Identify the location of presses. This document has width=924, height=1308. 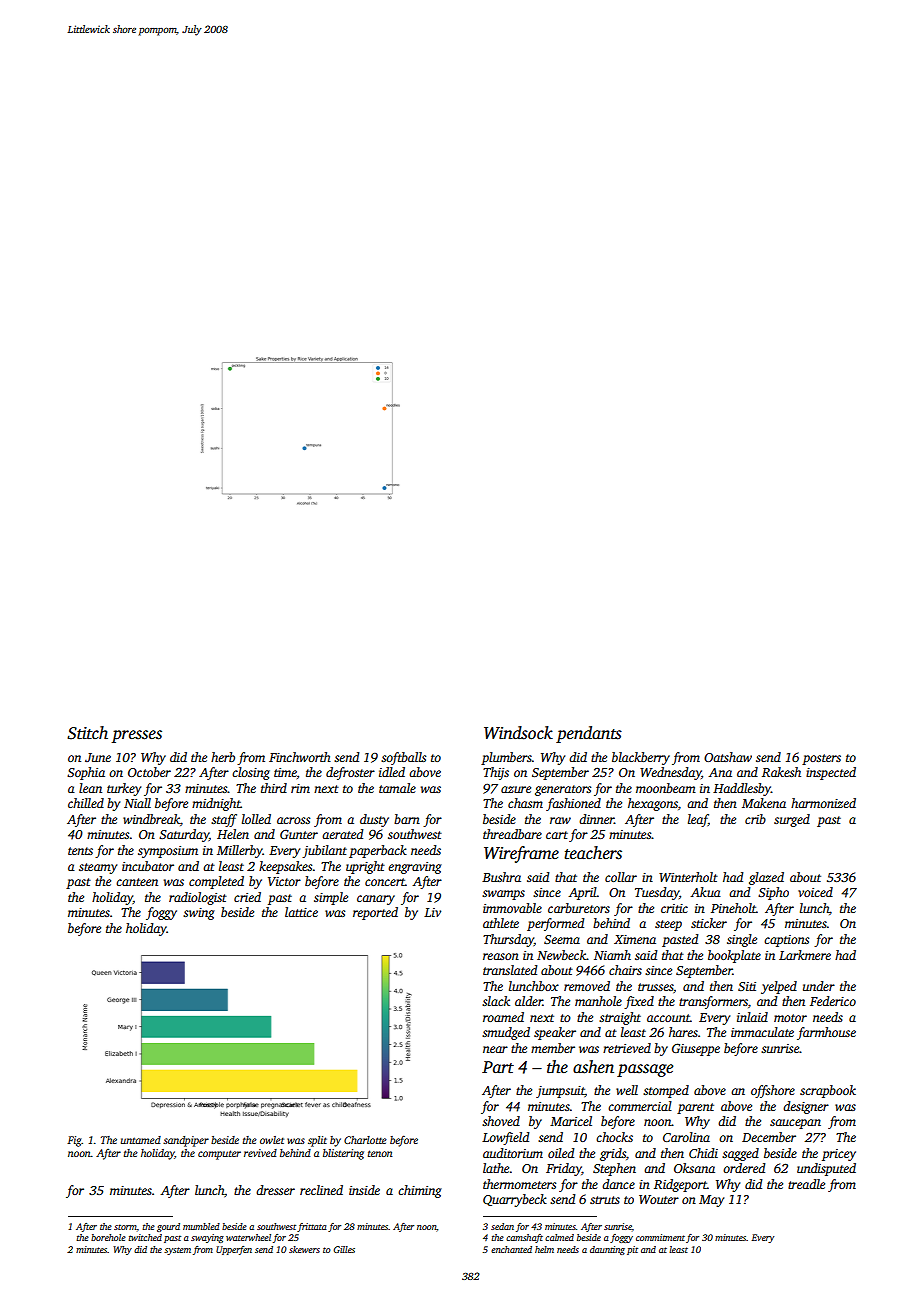
(137, 736).
